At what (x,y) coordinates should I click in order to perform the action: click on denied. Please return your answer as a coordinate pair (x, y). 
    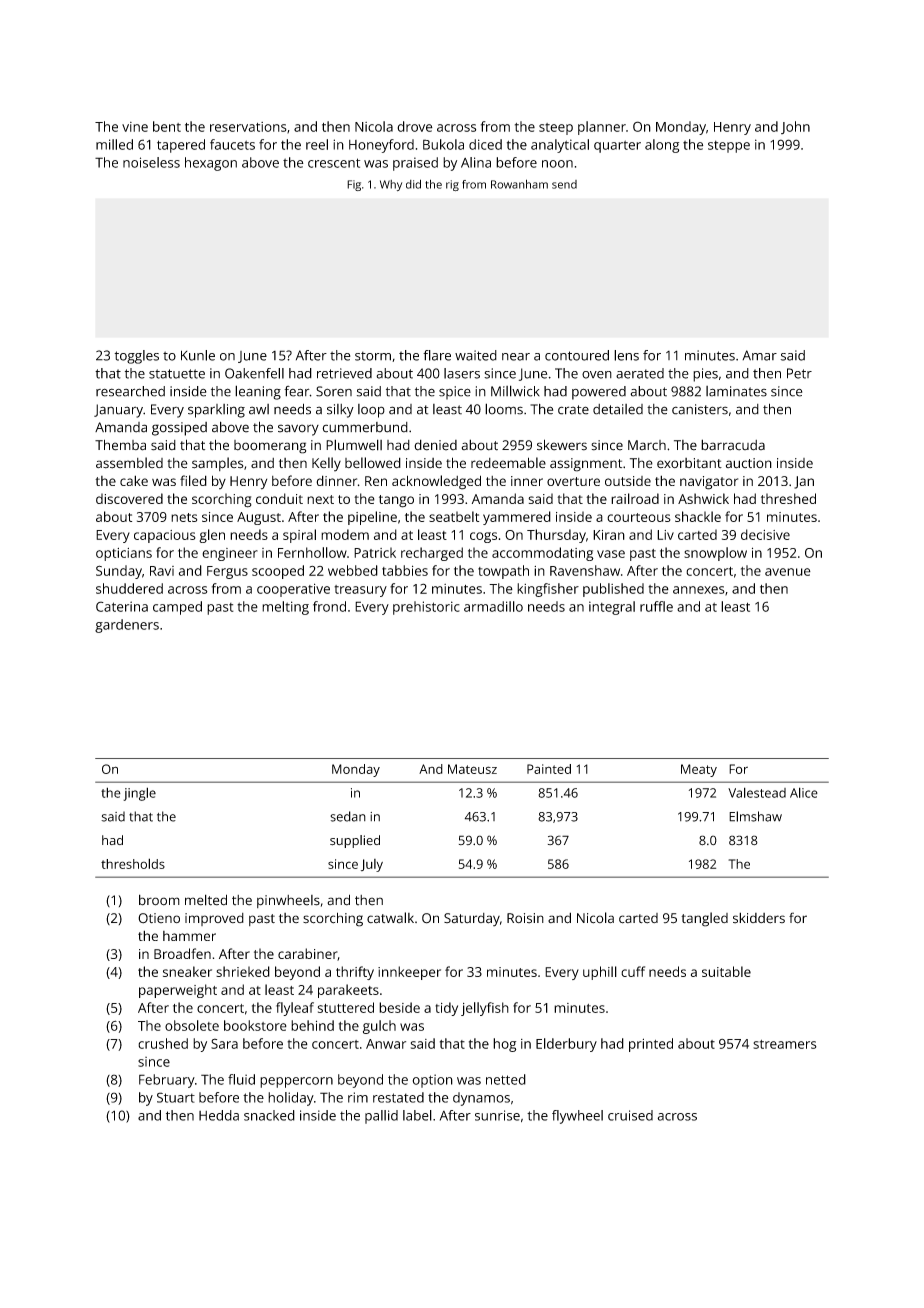
    Looking at the image, I should click on (435, 445).
